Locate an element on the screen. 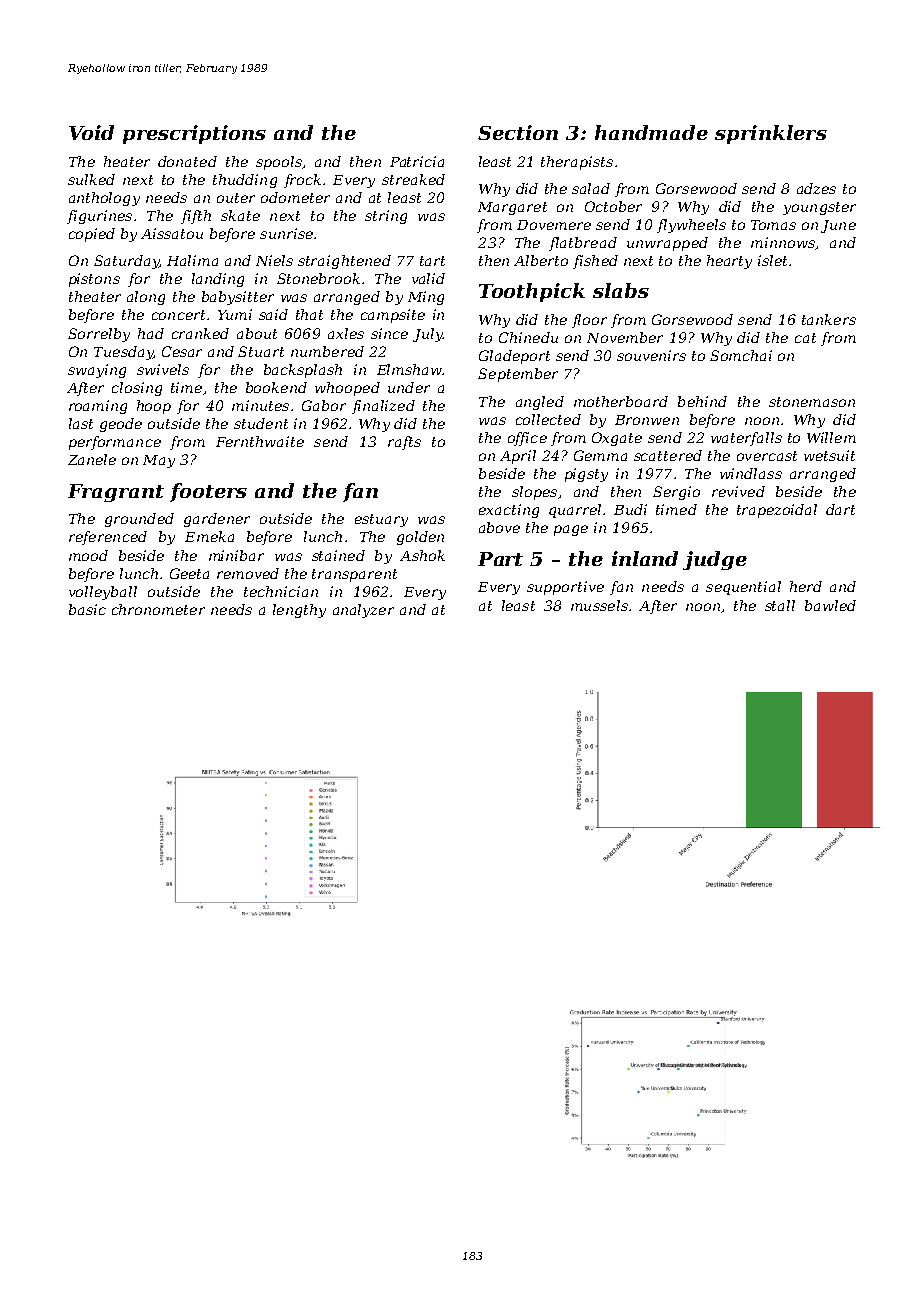 Image resolution: width=924 pixels, height=1308 pixels. basic is located at coordinates (87, 609).
